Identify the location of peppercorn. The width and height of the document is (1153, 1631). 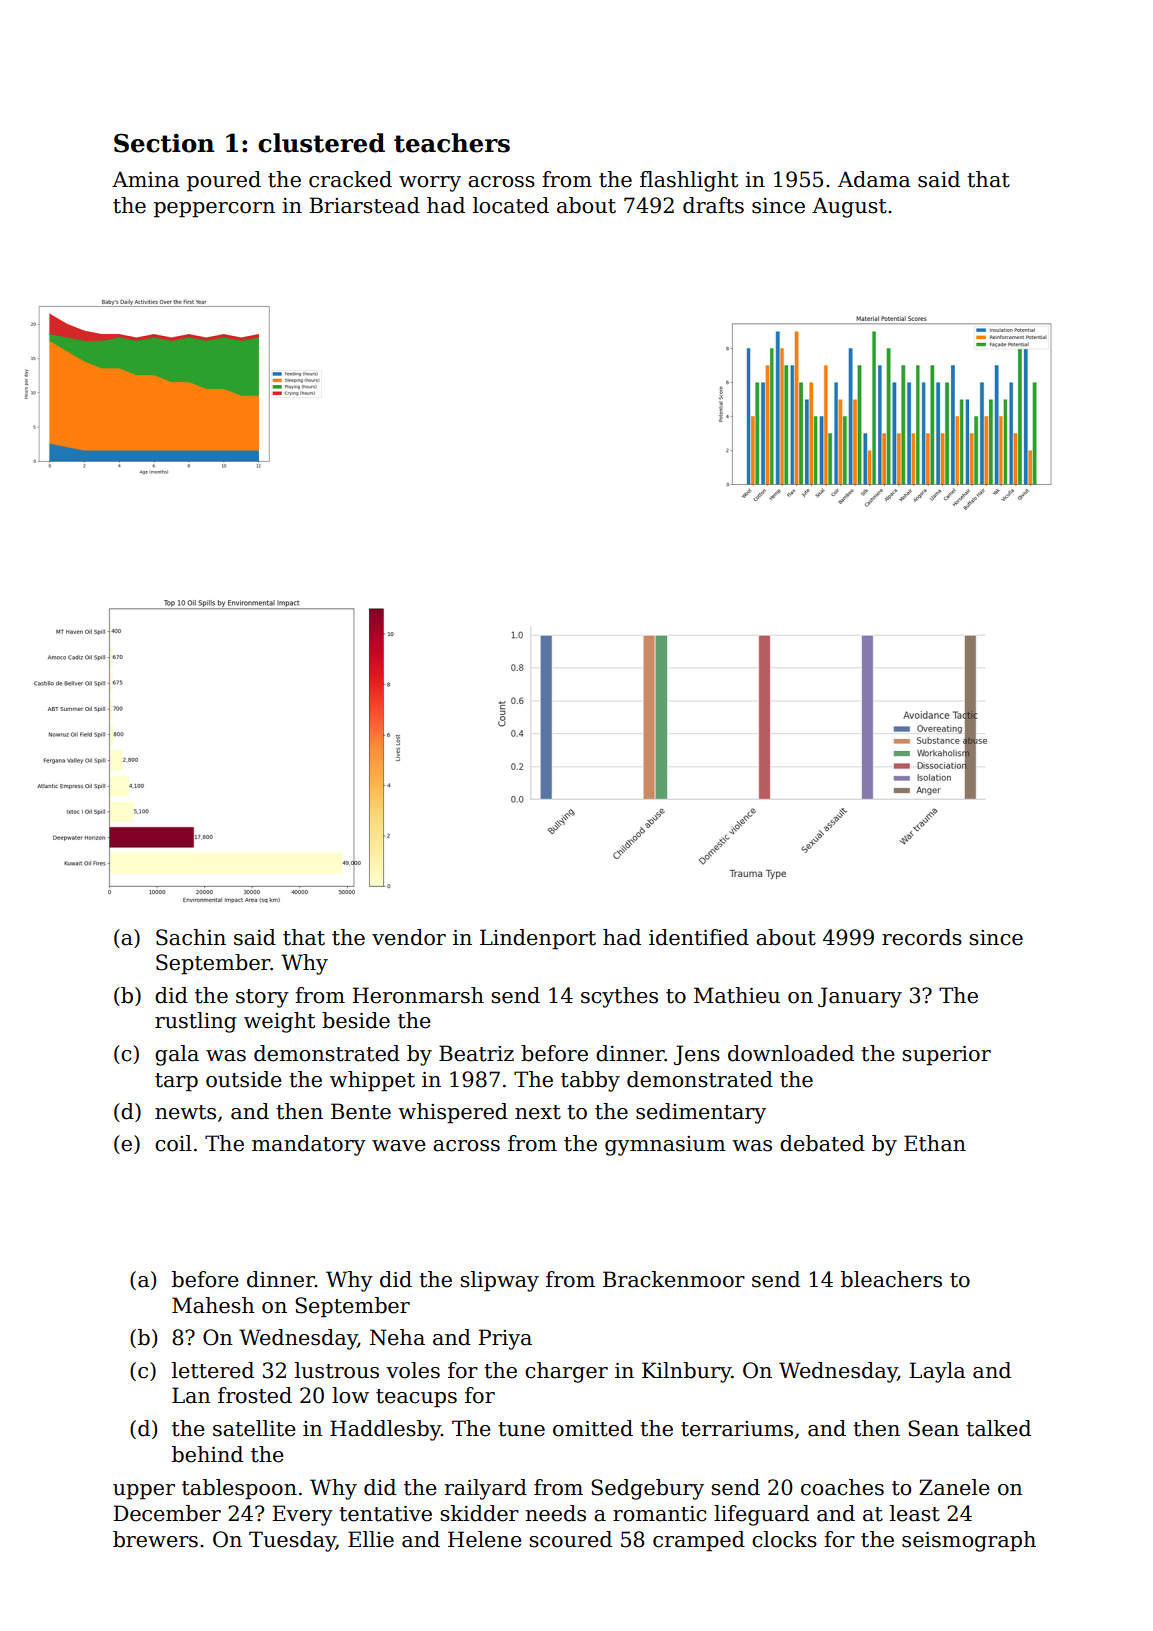
(214, 210).
